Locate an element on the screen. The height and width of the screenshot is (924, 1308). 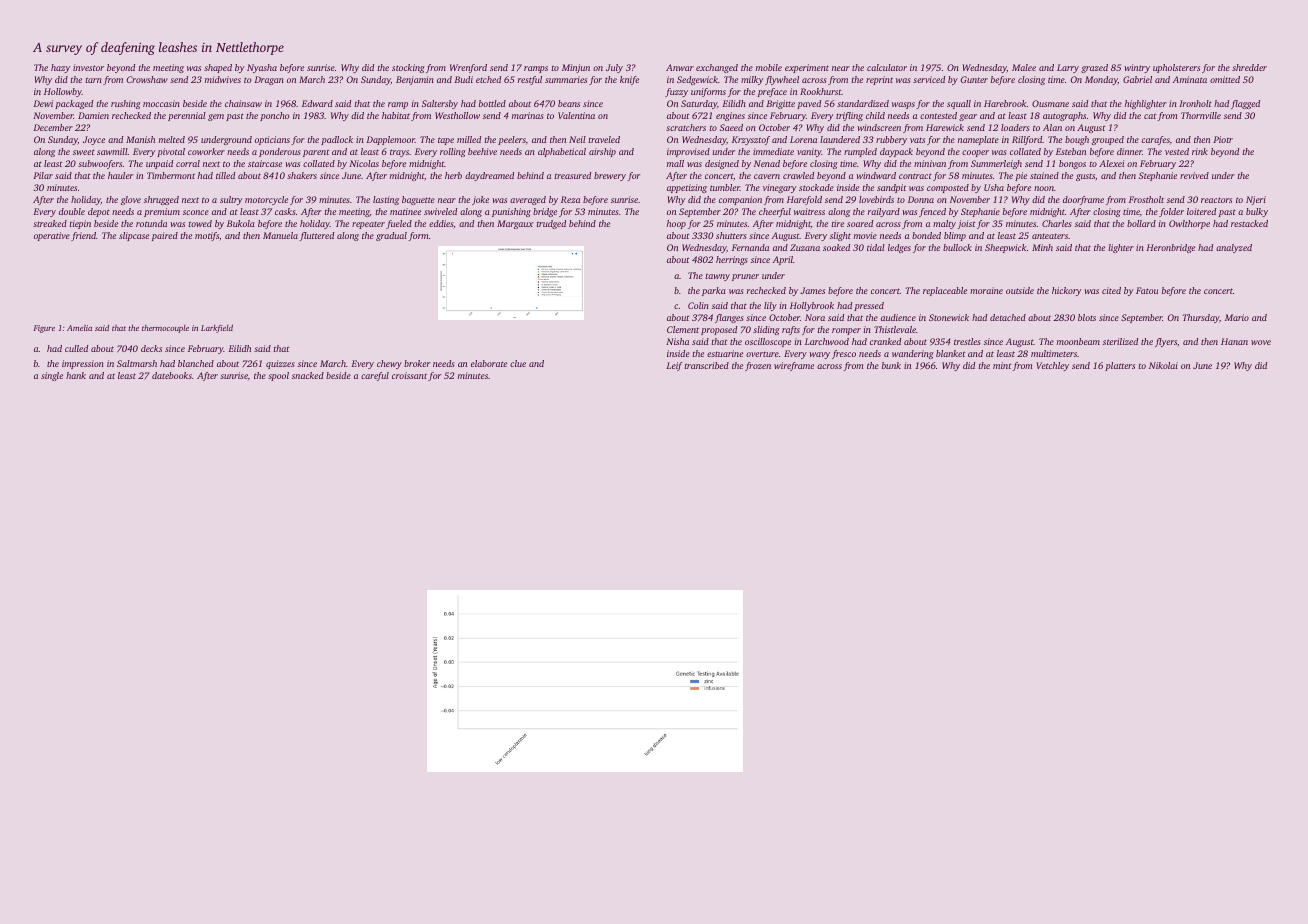
flagged is located at coordinates (1245, 104).
